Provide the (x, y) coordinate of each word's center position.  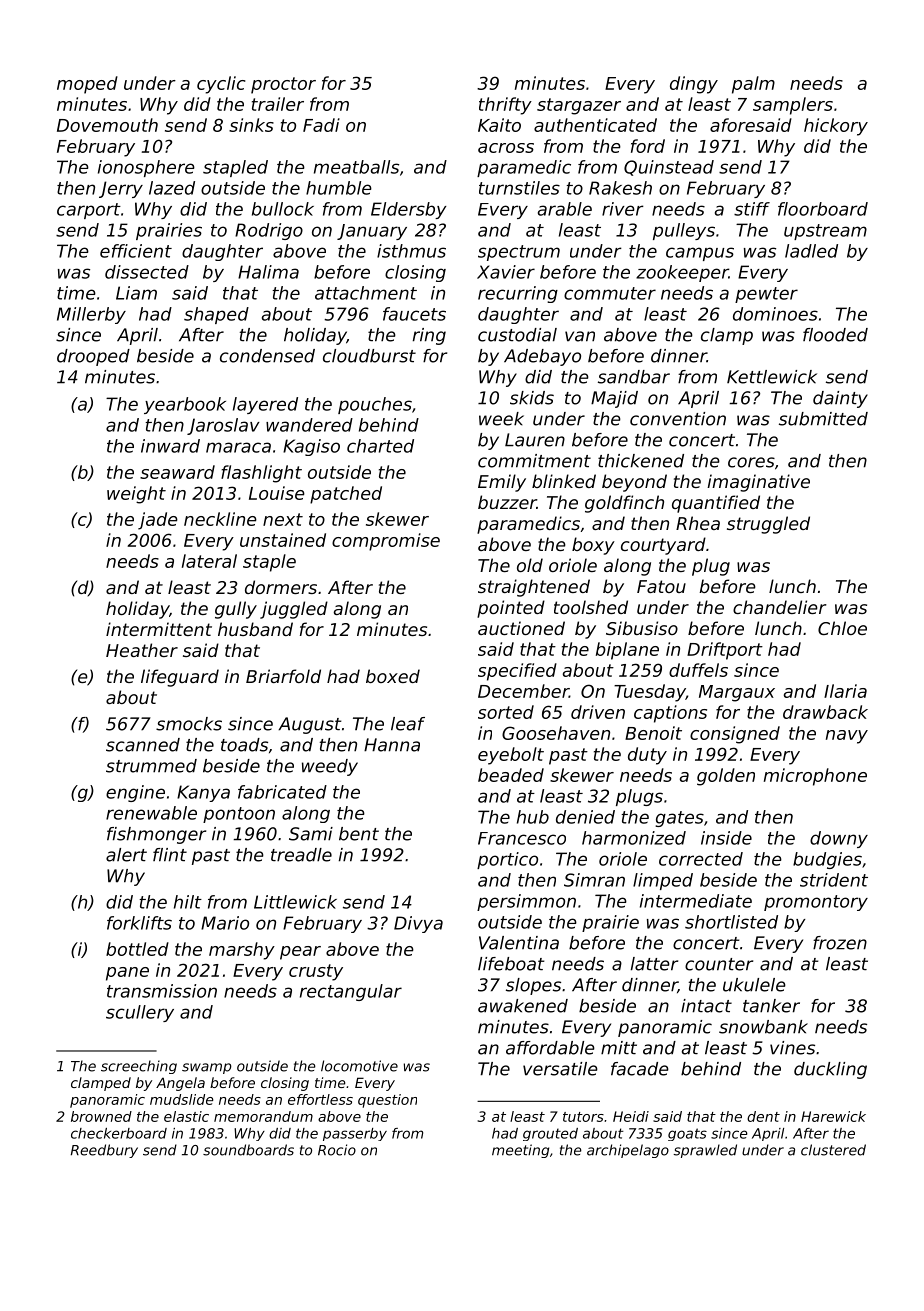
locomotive (359, 1066)
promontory (816, 903)
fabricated (282, 792)
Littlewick (295, 902)
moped (87, 85)
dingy (694, 85)
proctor (283, 85)
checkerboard (119, 1133)
